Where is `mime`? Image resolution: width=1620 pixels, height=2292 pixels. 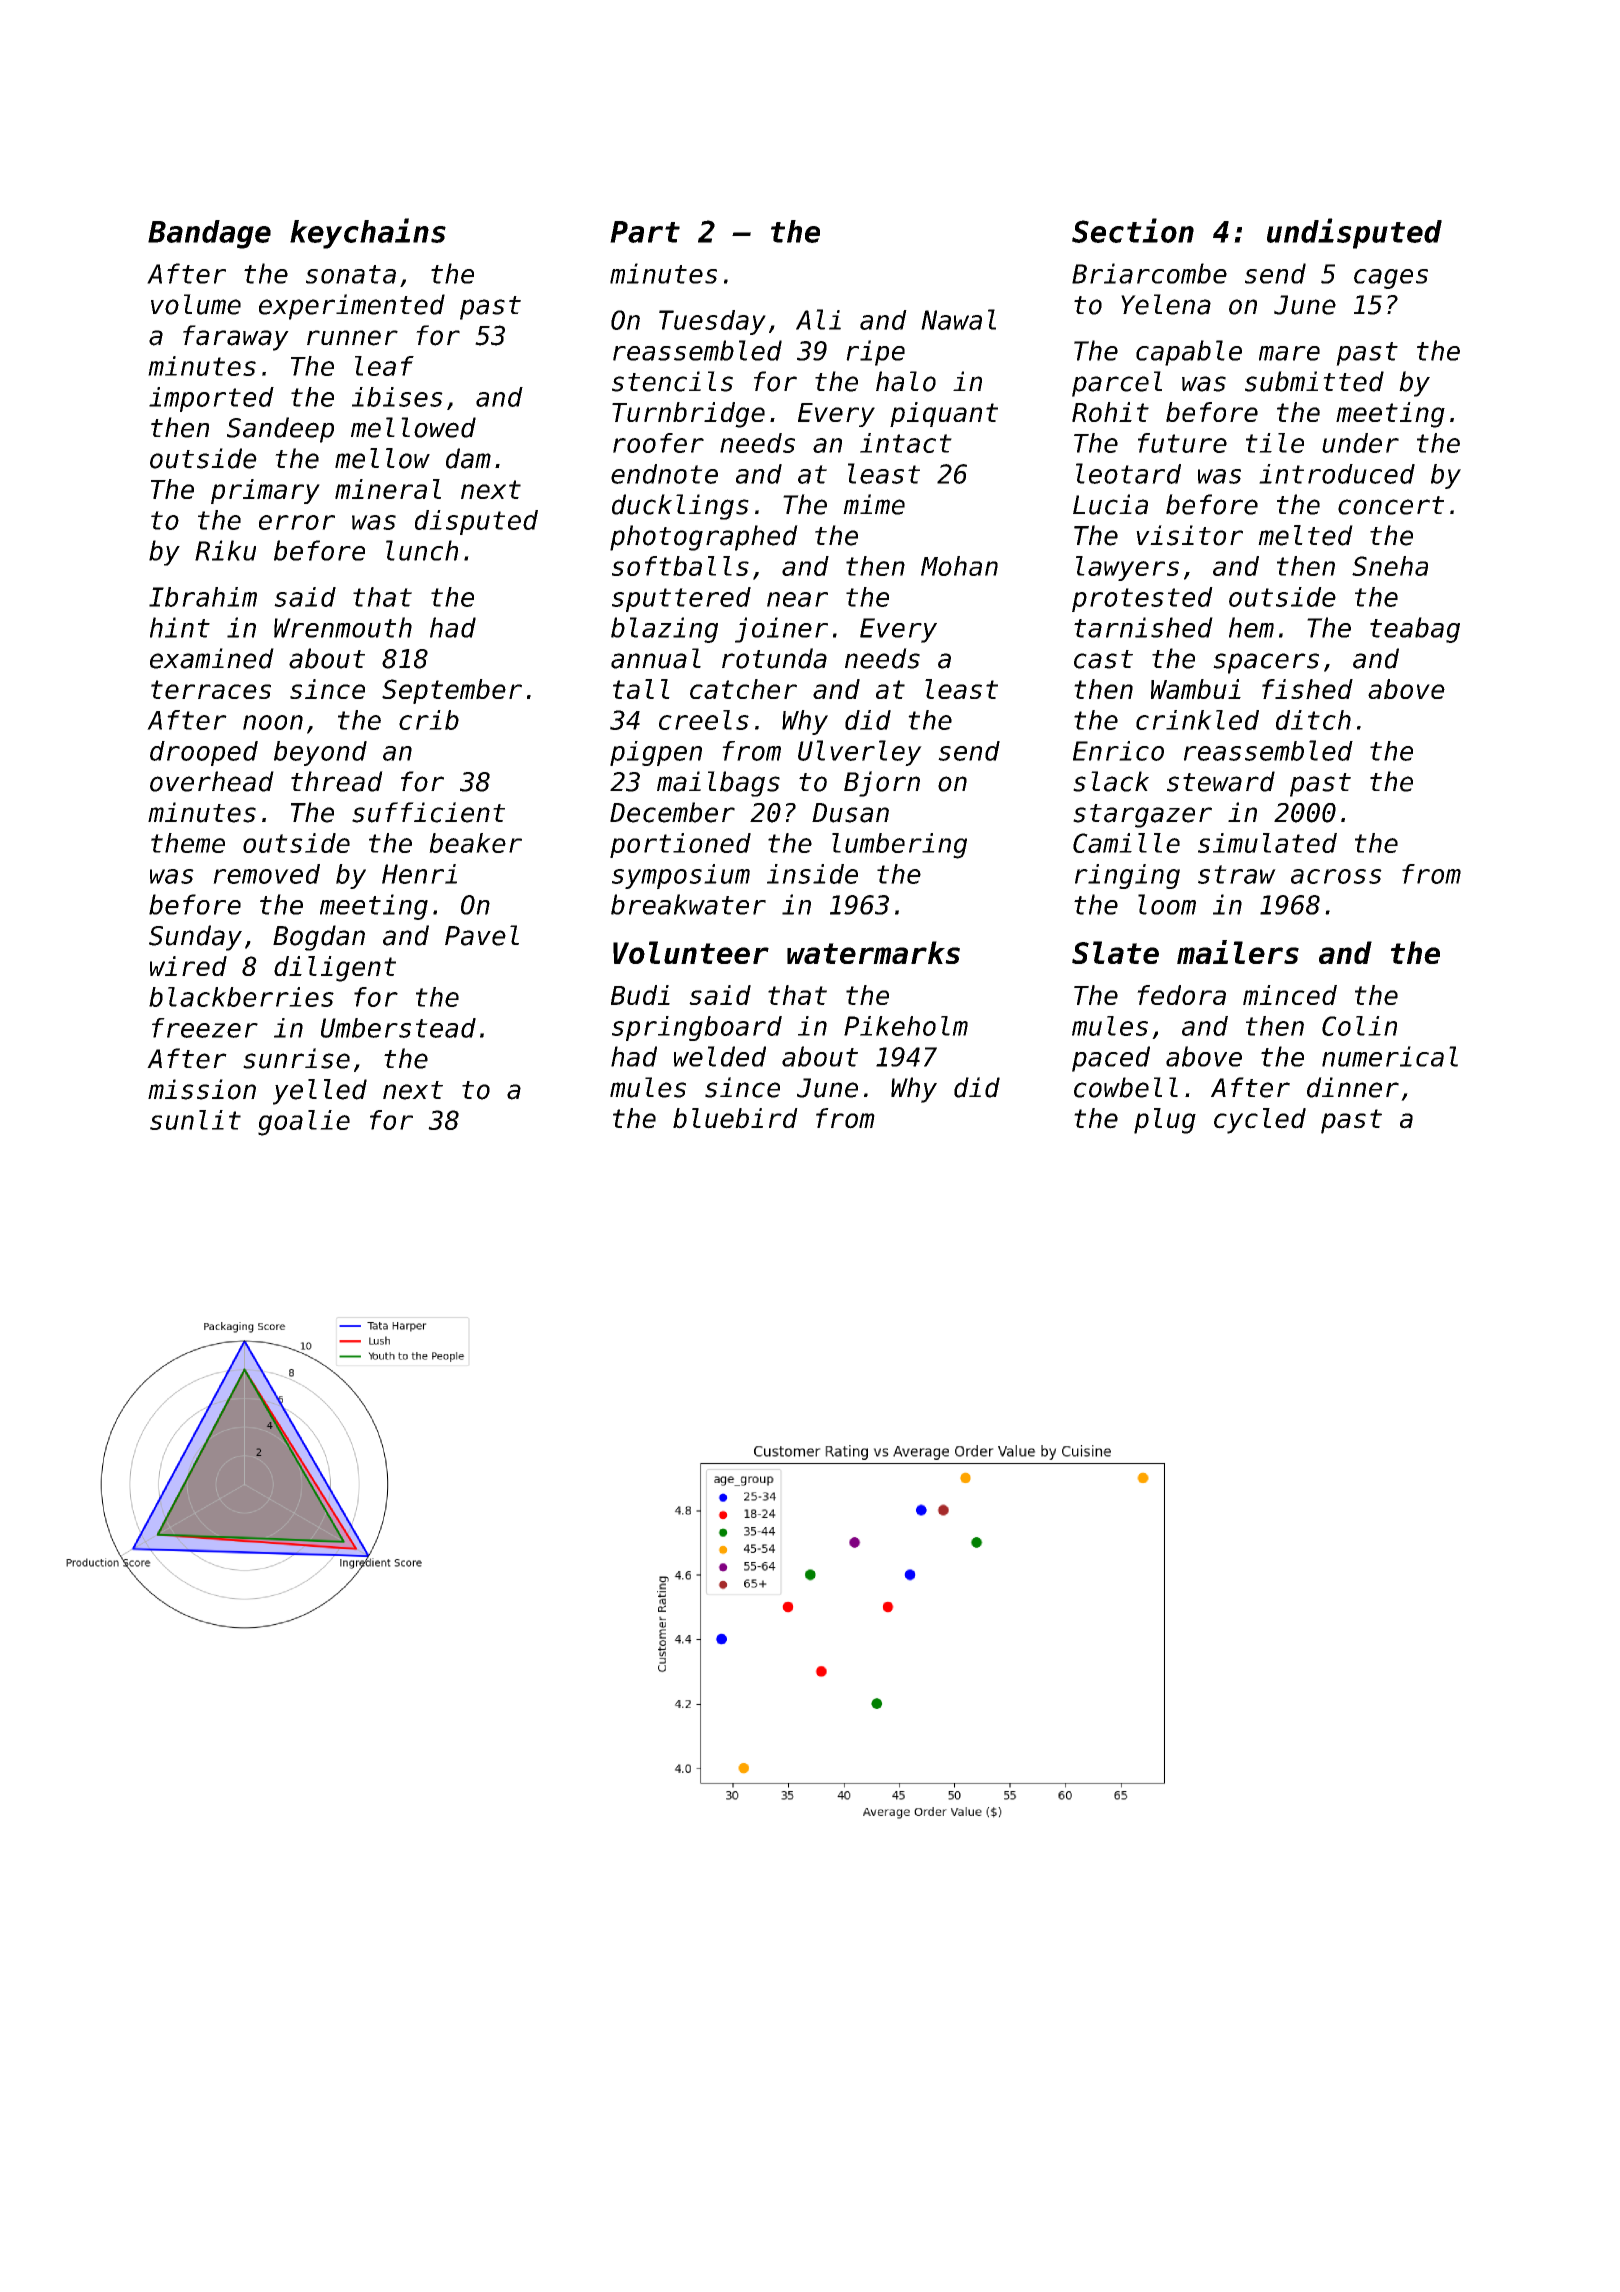 mime is located at coordinates (874, 504).
